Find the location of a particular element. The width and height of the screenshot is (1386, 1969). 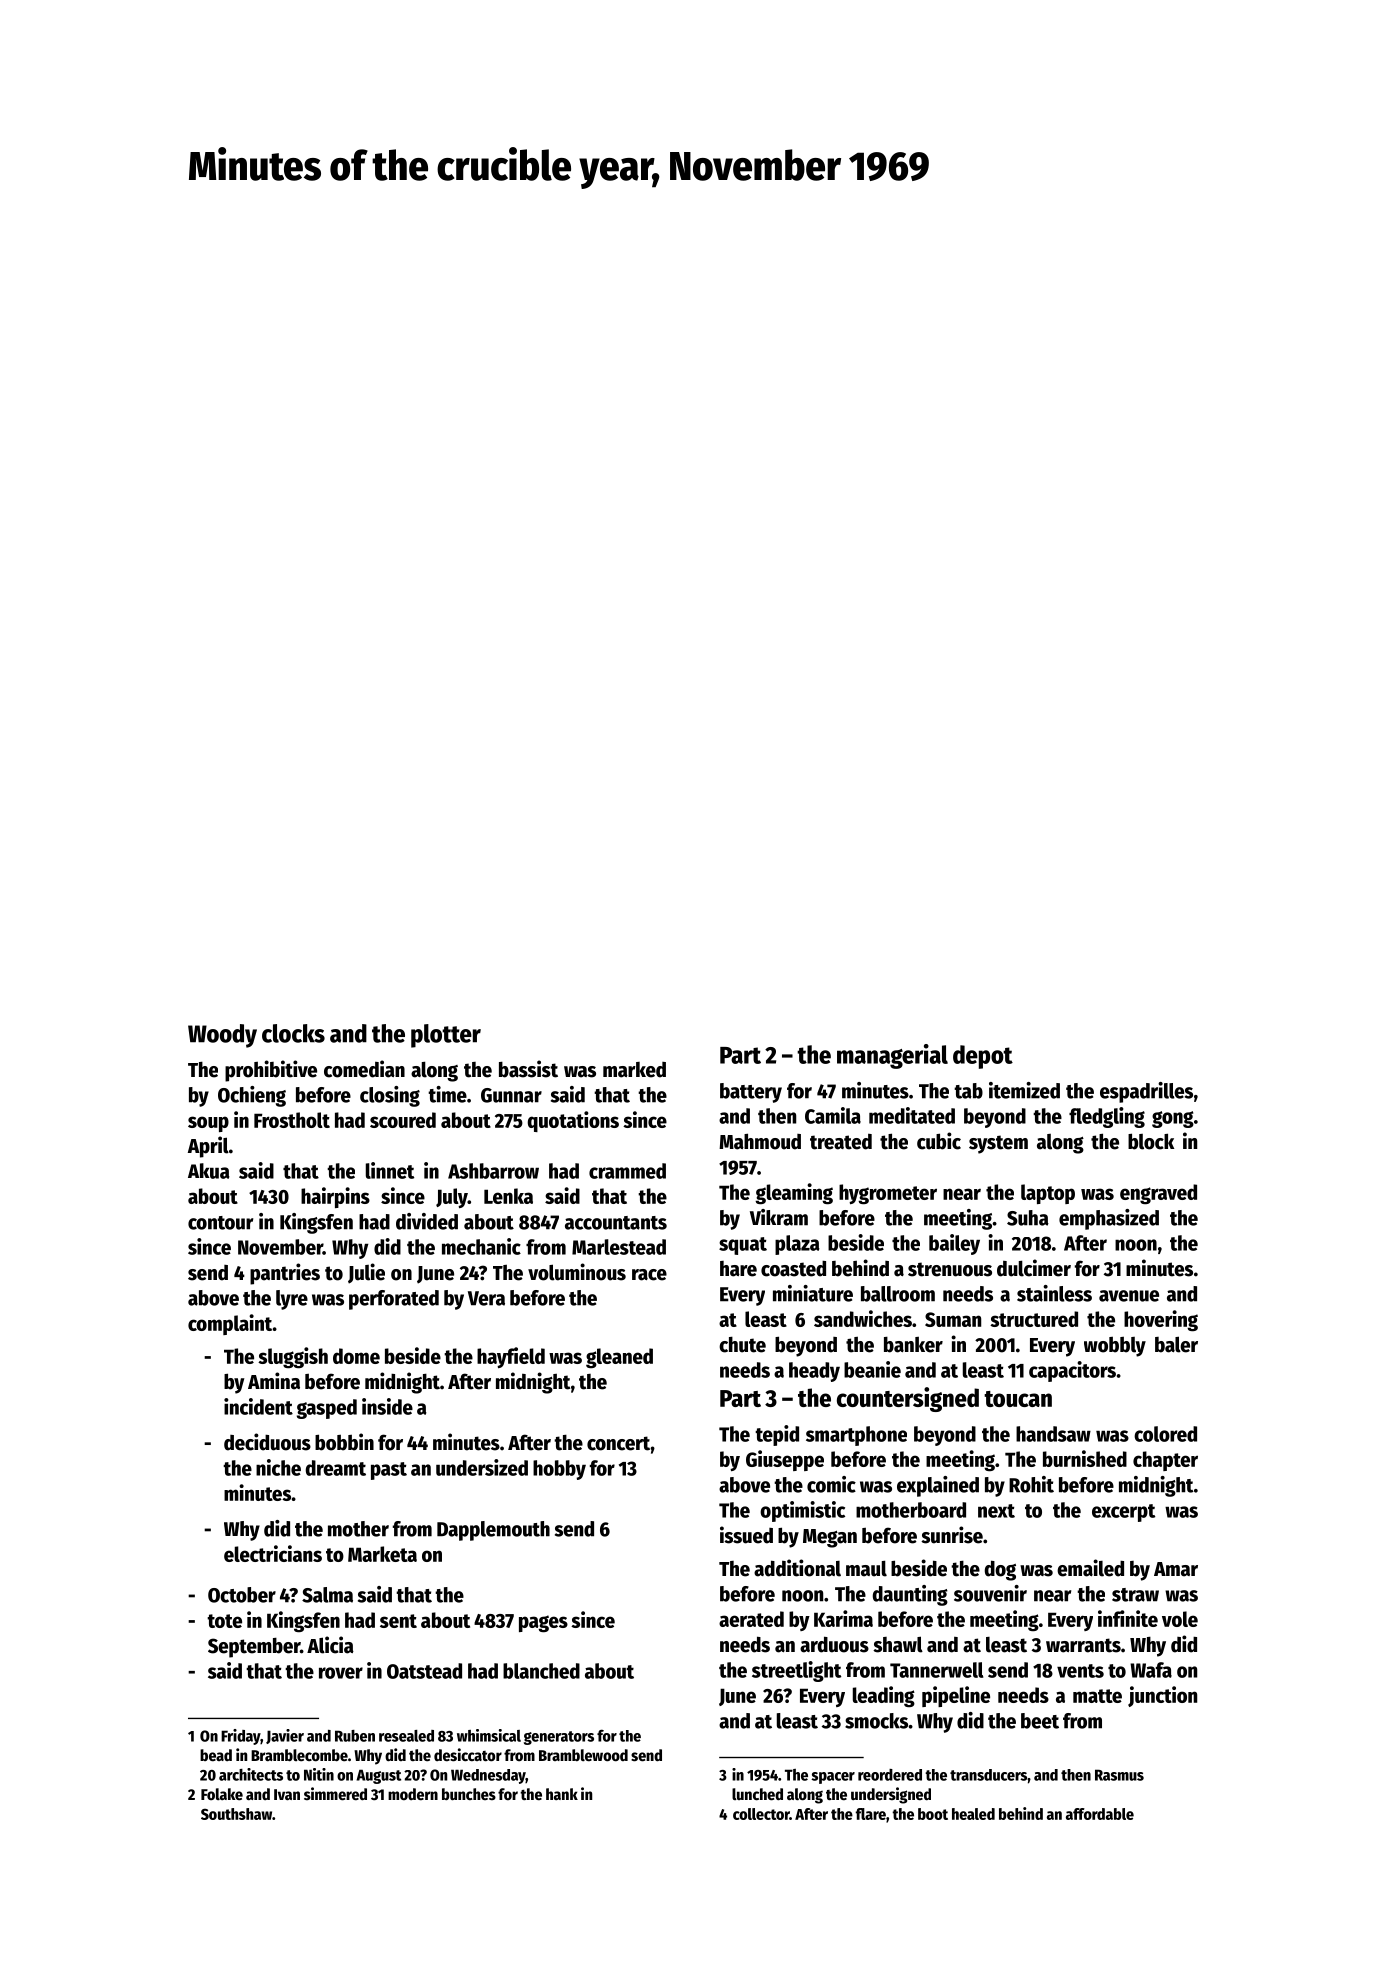

crammed is located at coordinates (627, 1171).
